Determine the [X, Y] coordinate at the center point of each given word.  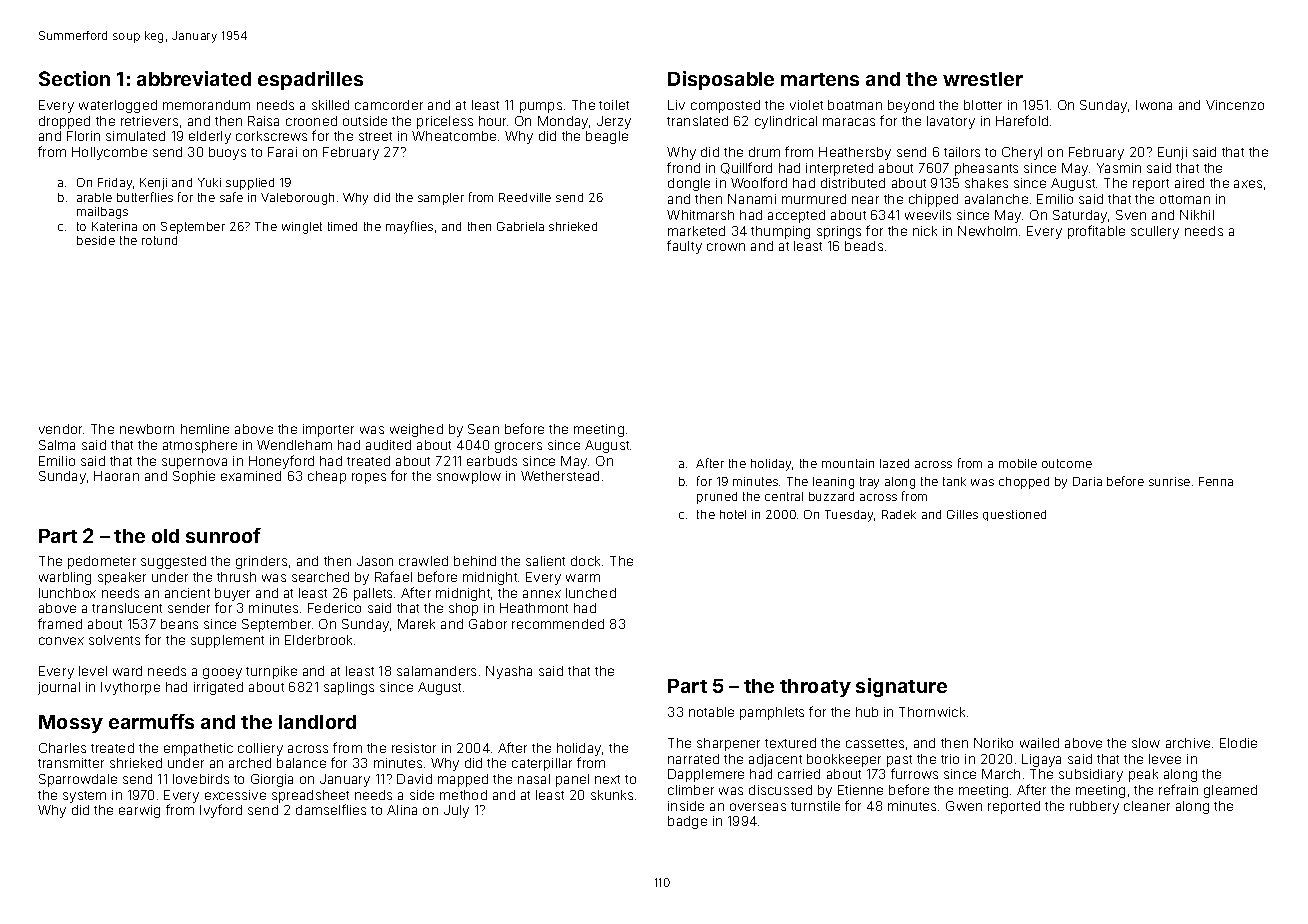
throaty [815, 688]
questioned [1014, 515]
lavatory [951, 122]
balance [301, 763]
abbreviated [194, 78]
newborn [147, 429]
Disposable [721, 80]
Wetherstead [560, 476]
